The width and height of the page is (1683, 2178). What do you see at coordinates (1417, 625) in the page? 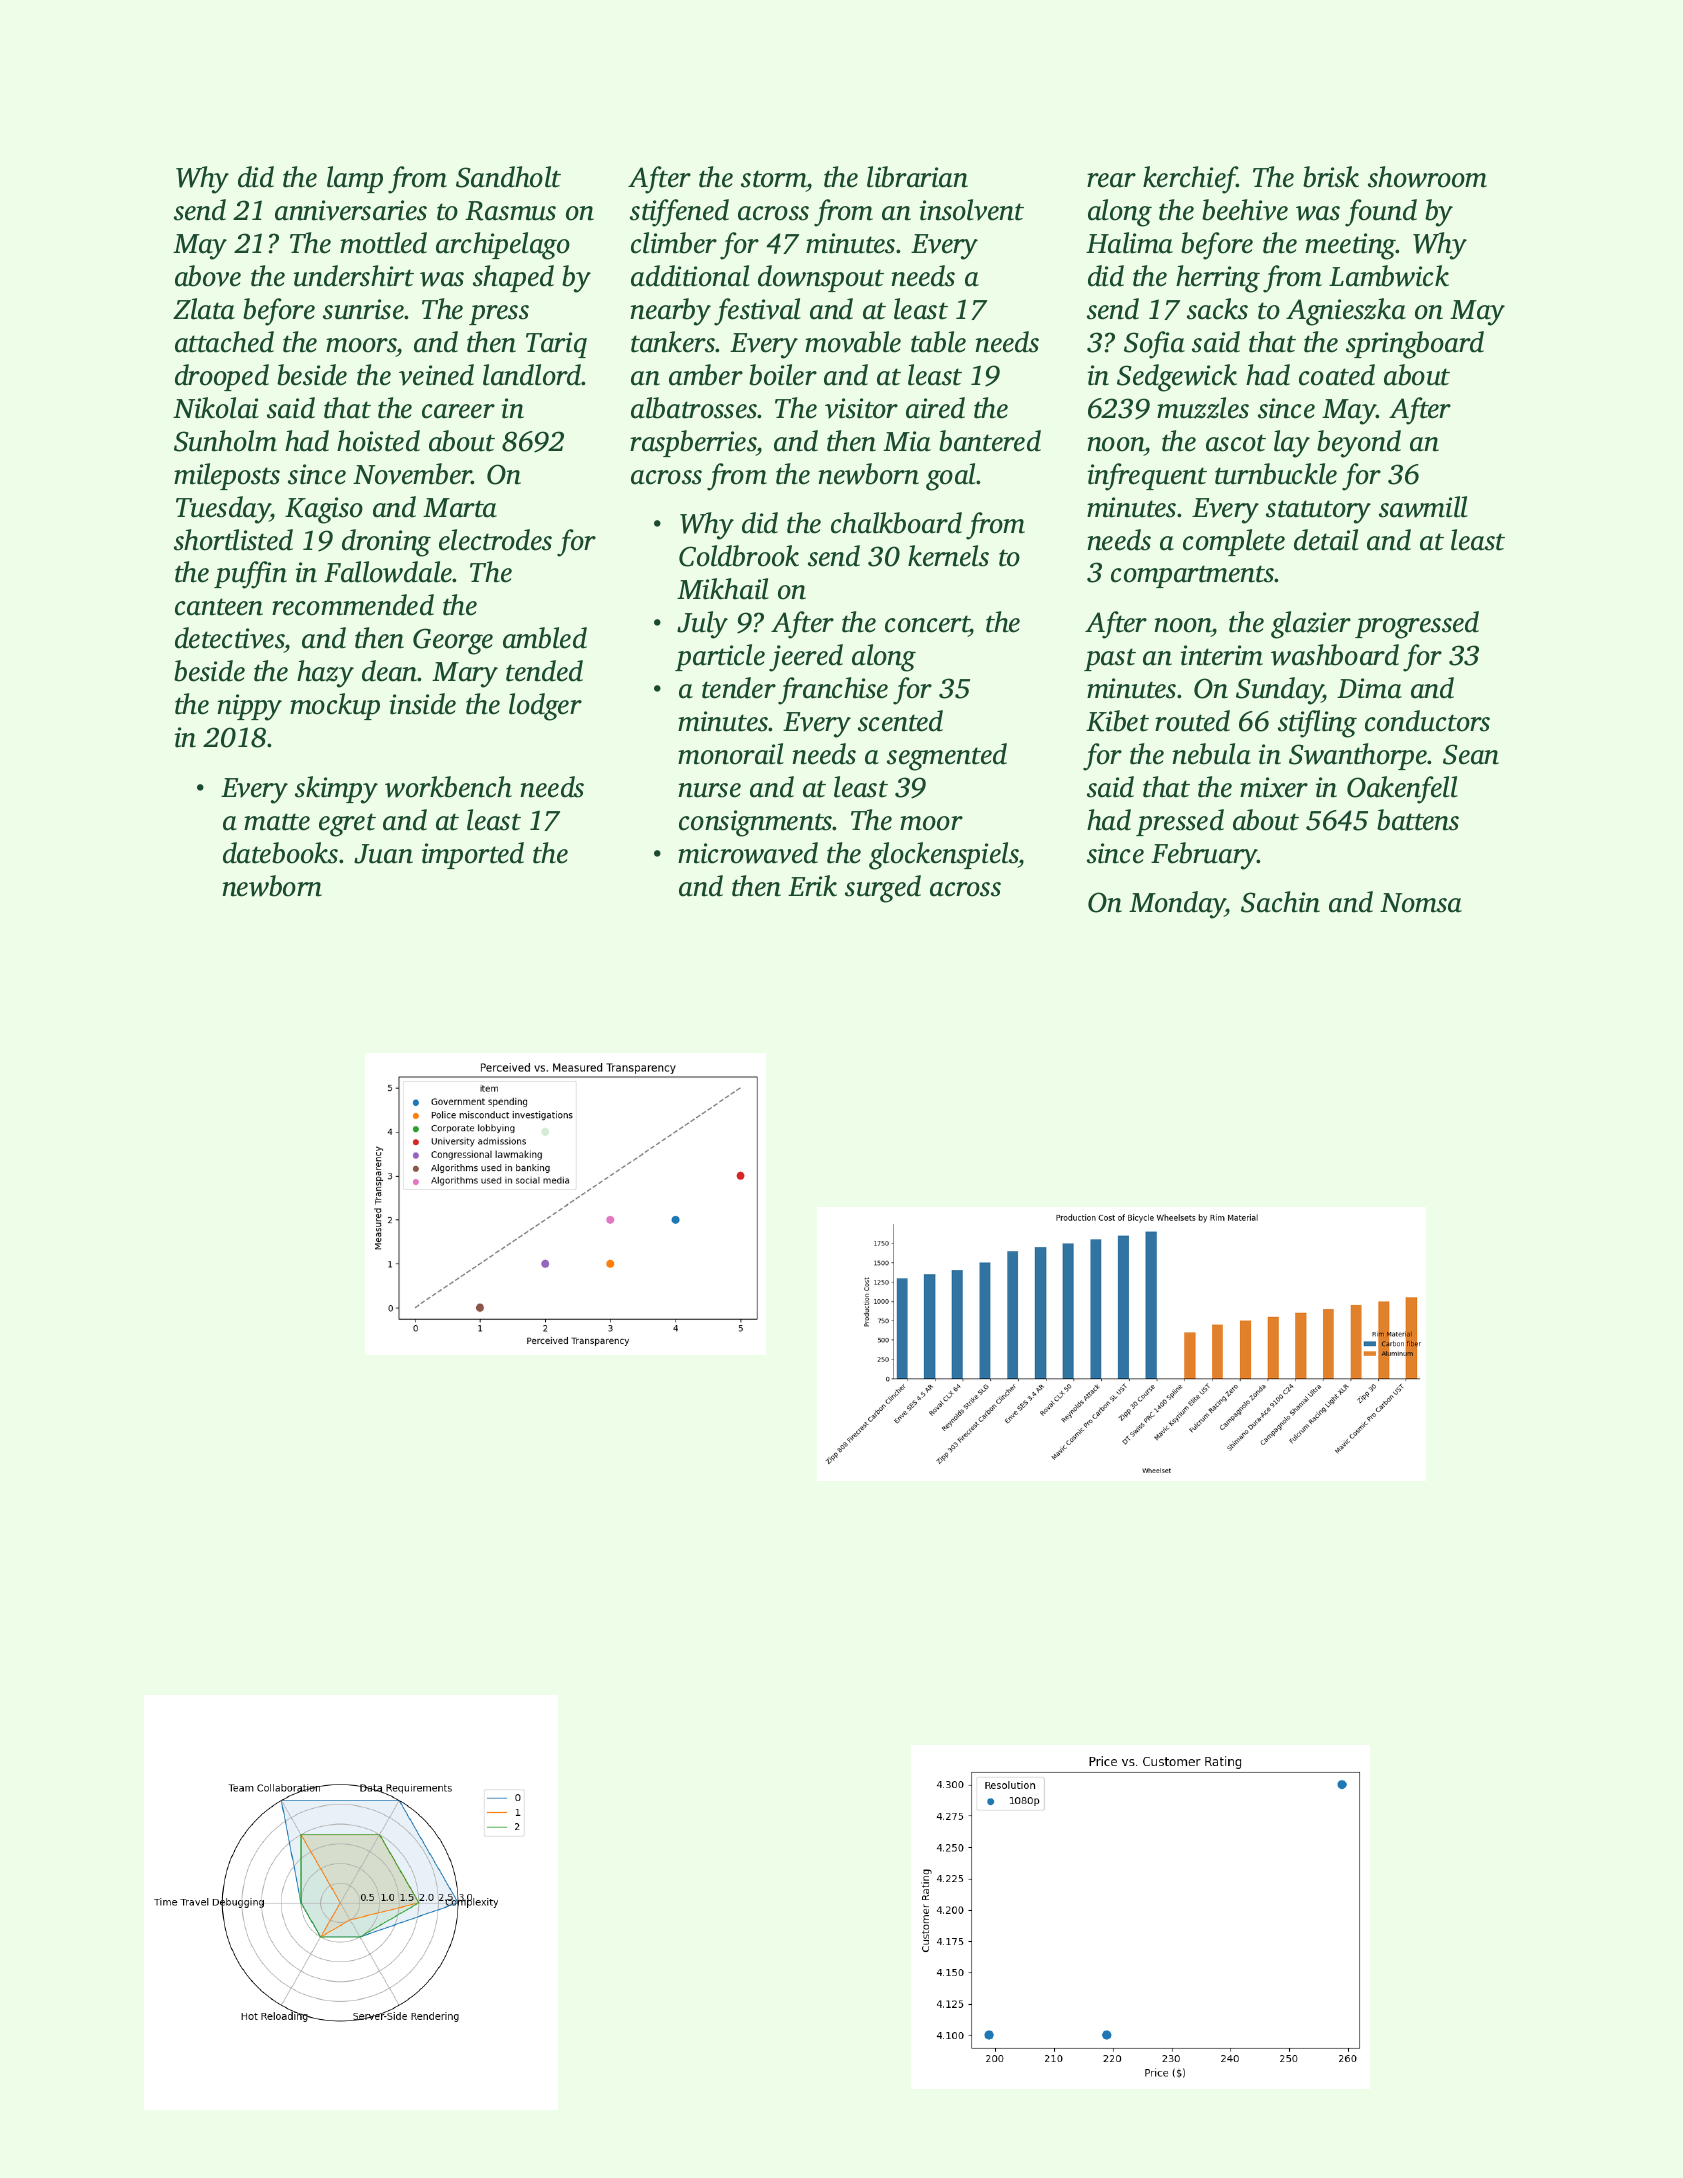
I see `progressed` at bounding box center [1417, 625].
